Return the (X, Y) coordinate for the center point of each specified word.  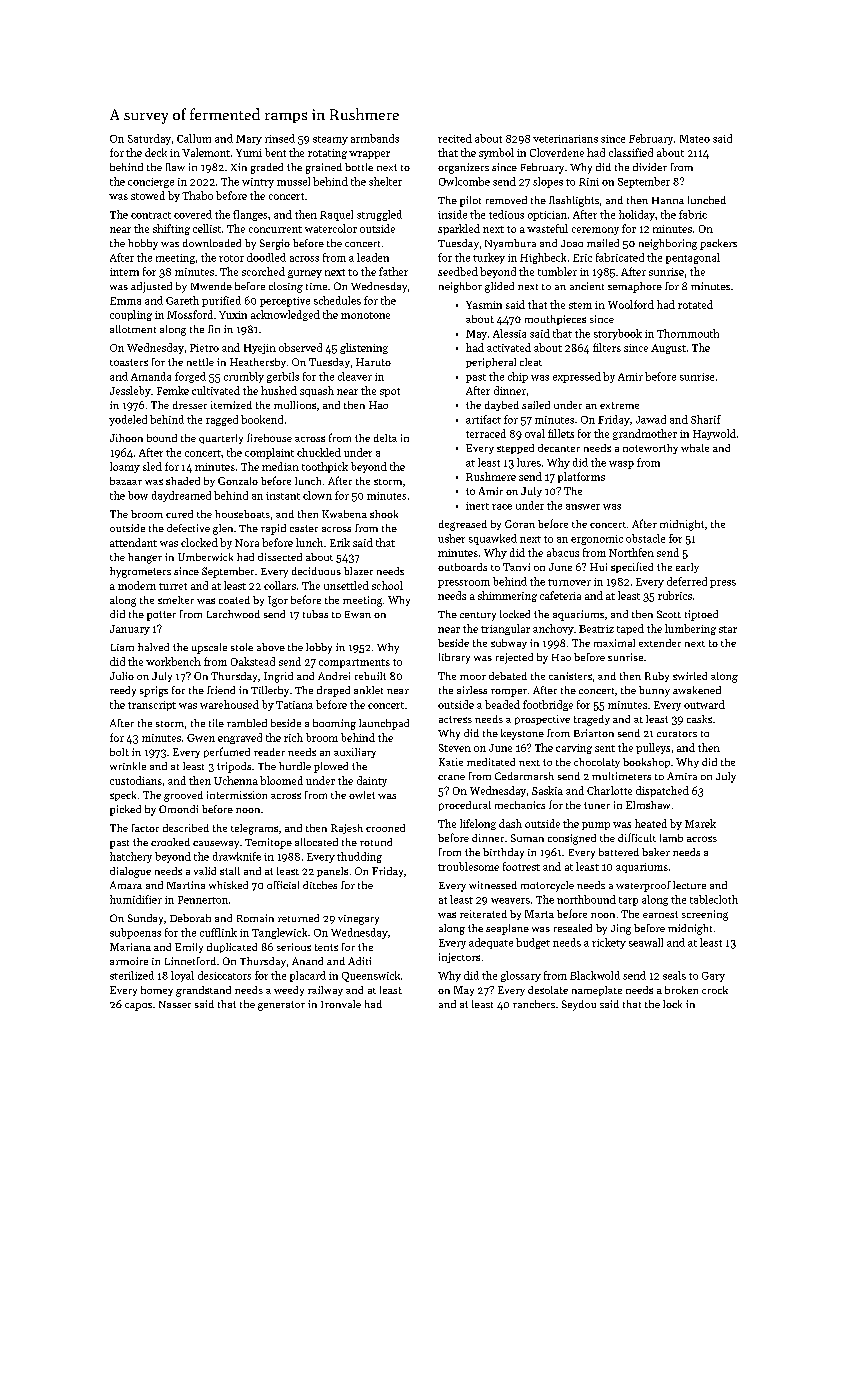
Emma (125, 301)
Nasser (175, 1004)
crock (715, 990)
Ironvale (341, 1004)
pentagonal (693, 258)
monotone (365, 315)
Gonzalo (238, 481)
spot (390, 392)
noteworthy (650, 449)
